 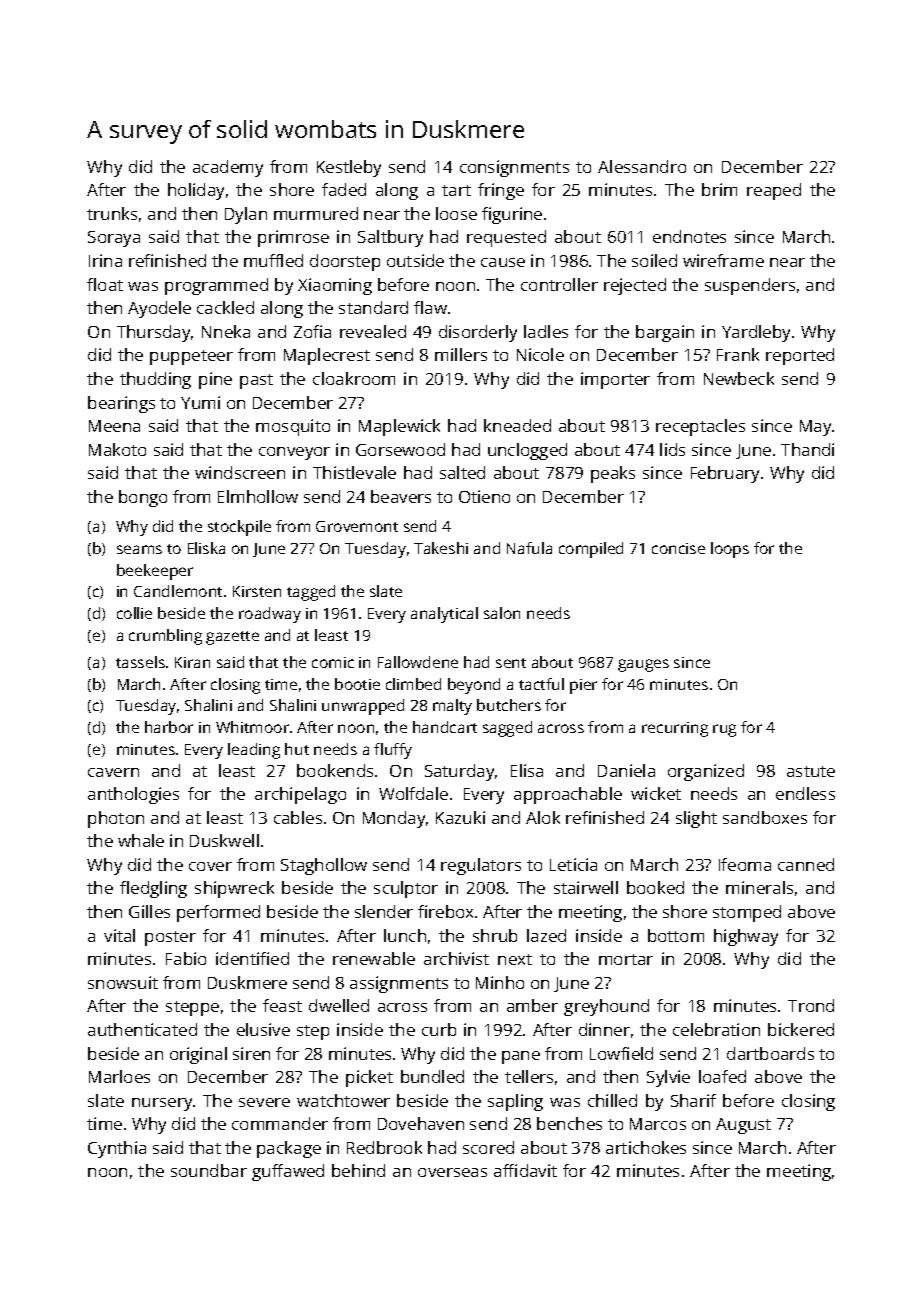 What do you see at coordinates (117, 1149) in the screenshot?
I see `Cynthia` at bounding box center [117, 1149].
